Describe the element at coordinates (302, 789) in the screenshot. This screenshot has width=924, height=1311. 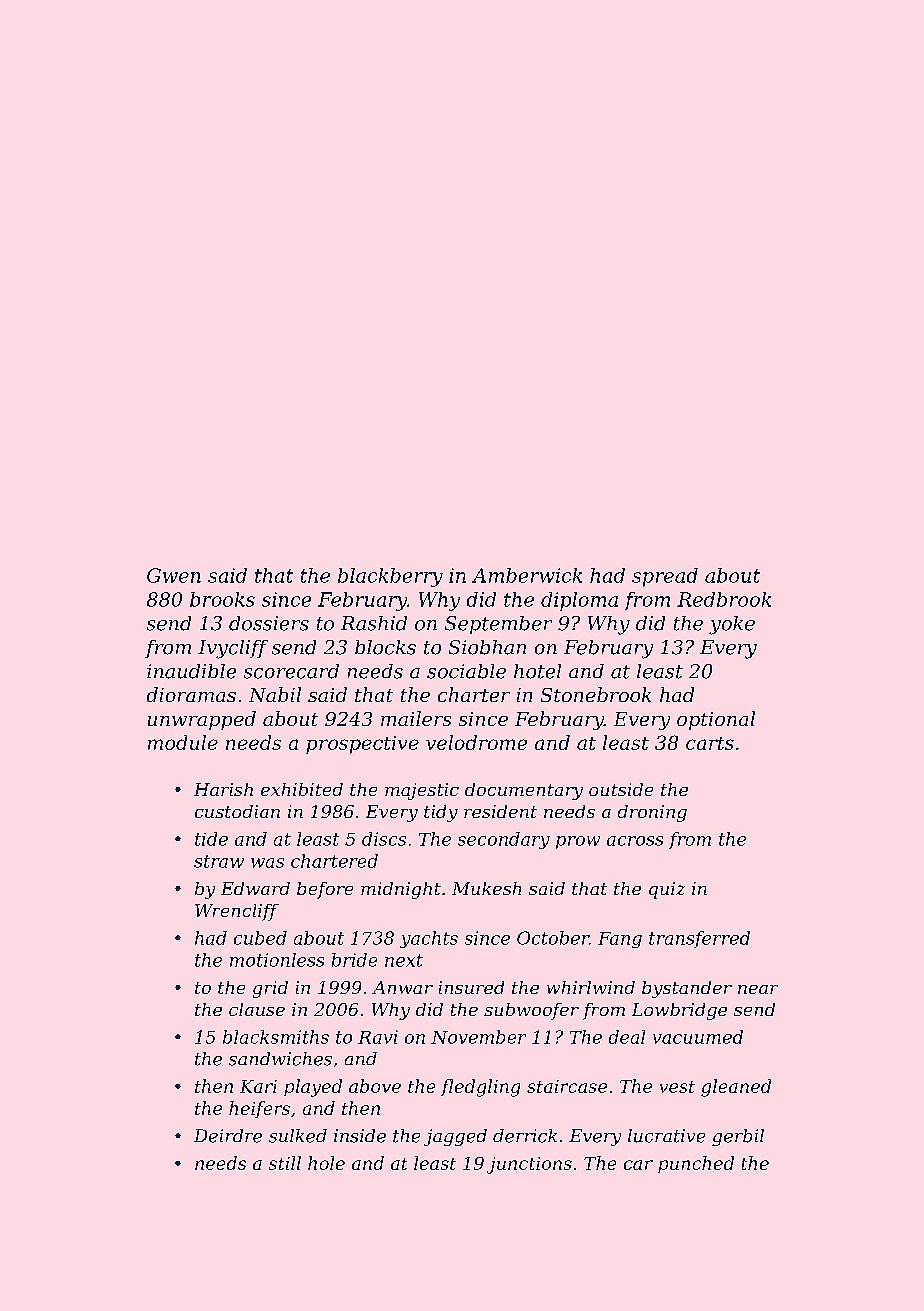
I see `exhibited` at that location.
